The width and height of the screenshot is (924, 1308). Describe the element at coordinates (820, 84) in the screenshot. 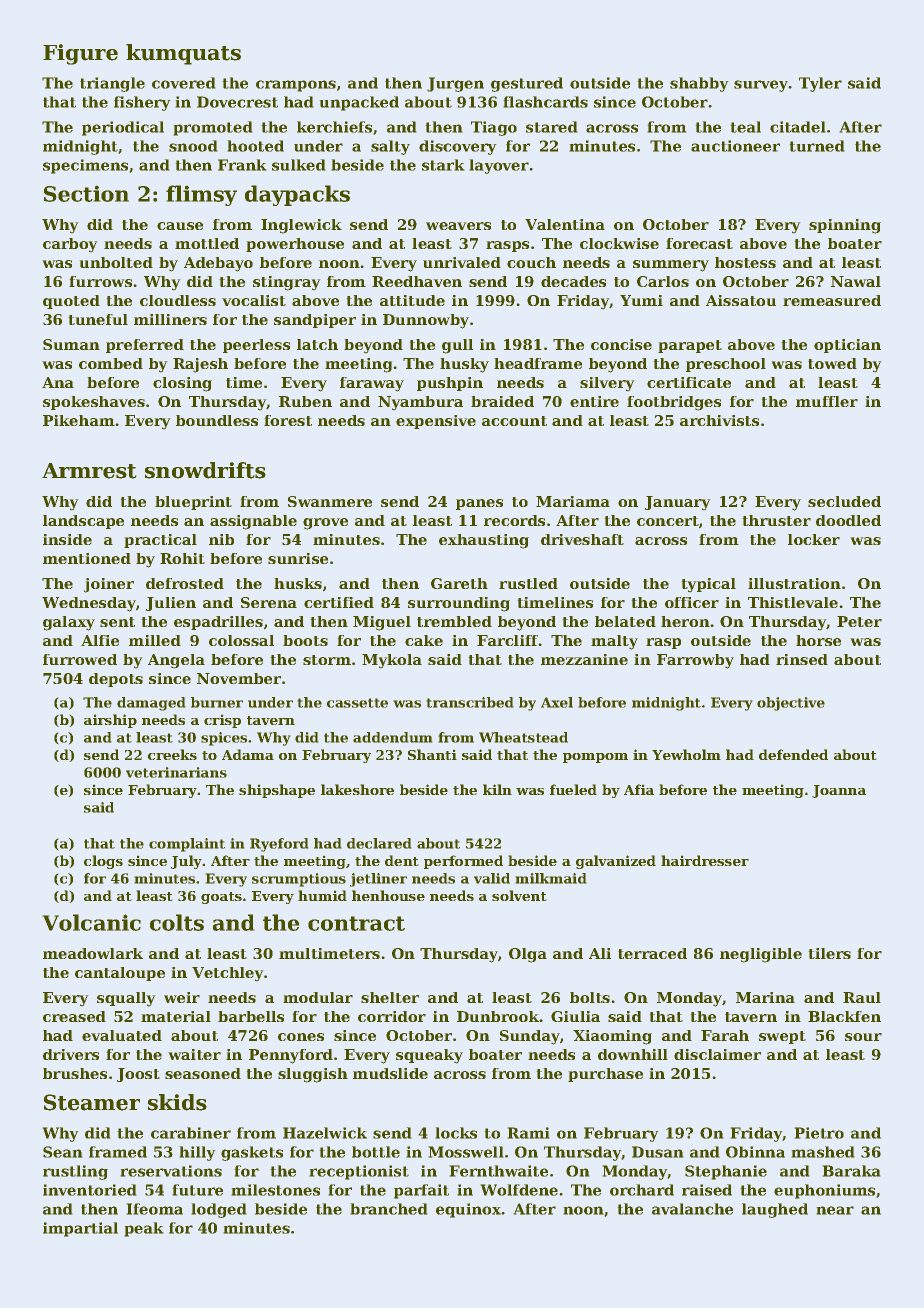

I see `Tyler` at that location.
